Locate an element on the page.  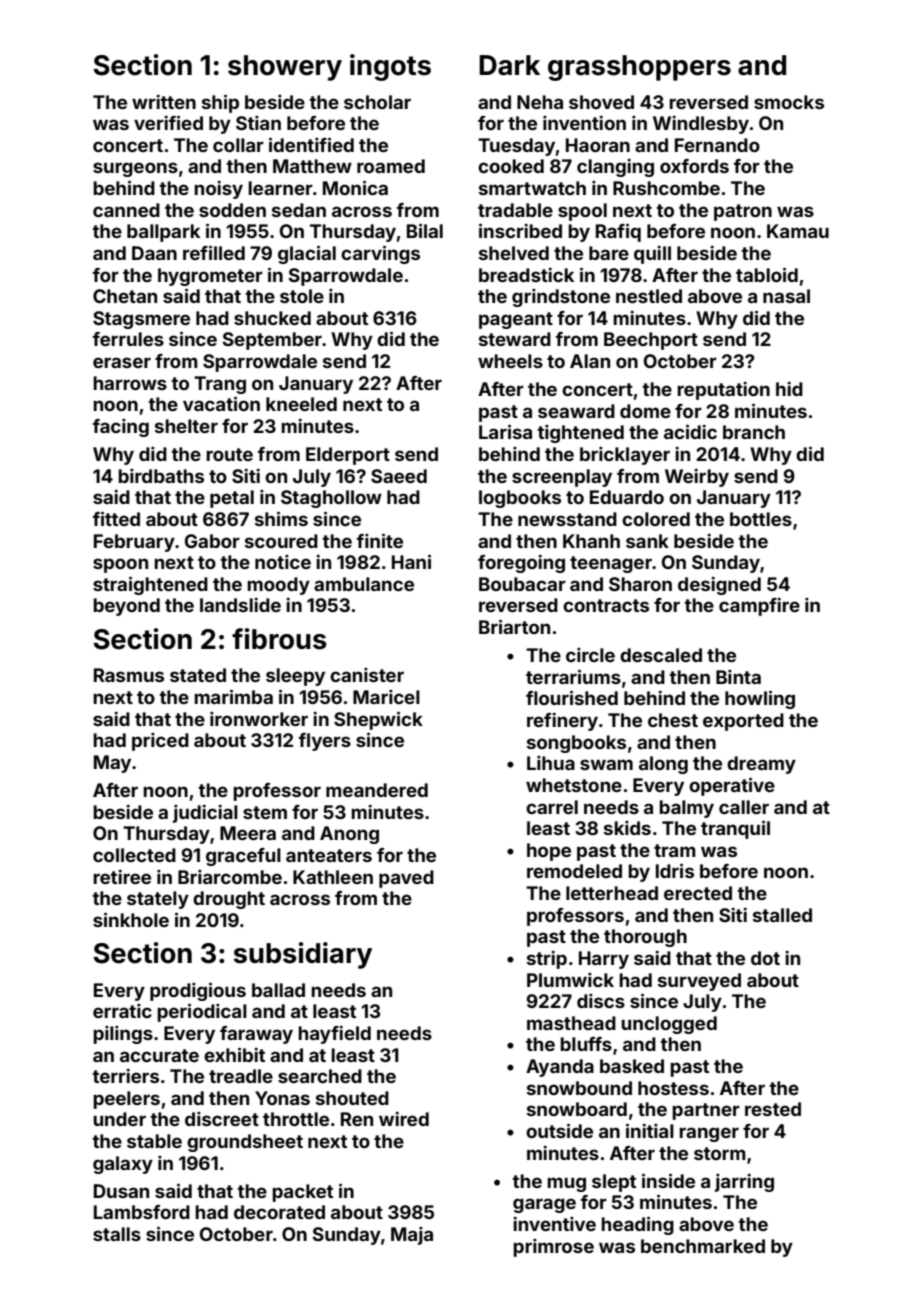
groundsheet is located at coordinates (245, 1143).
